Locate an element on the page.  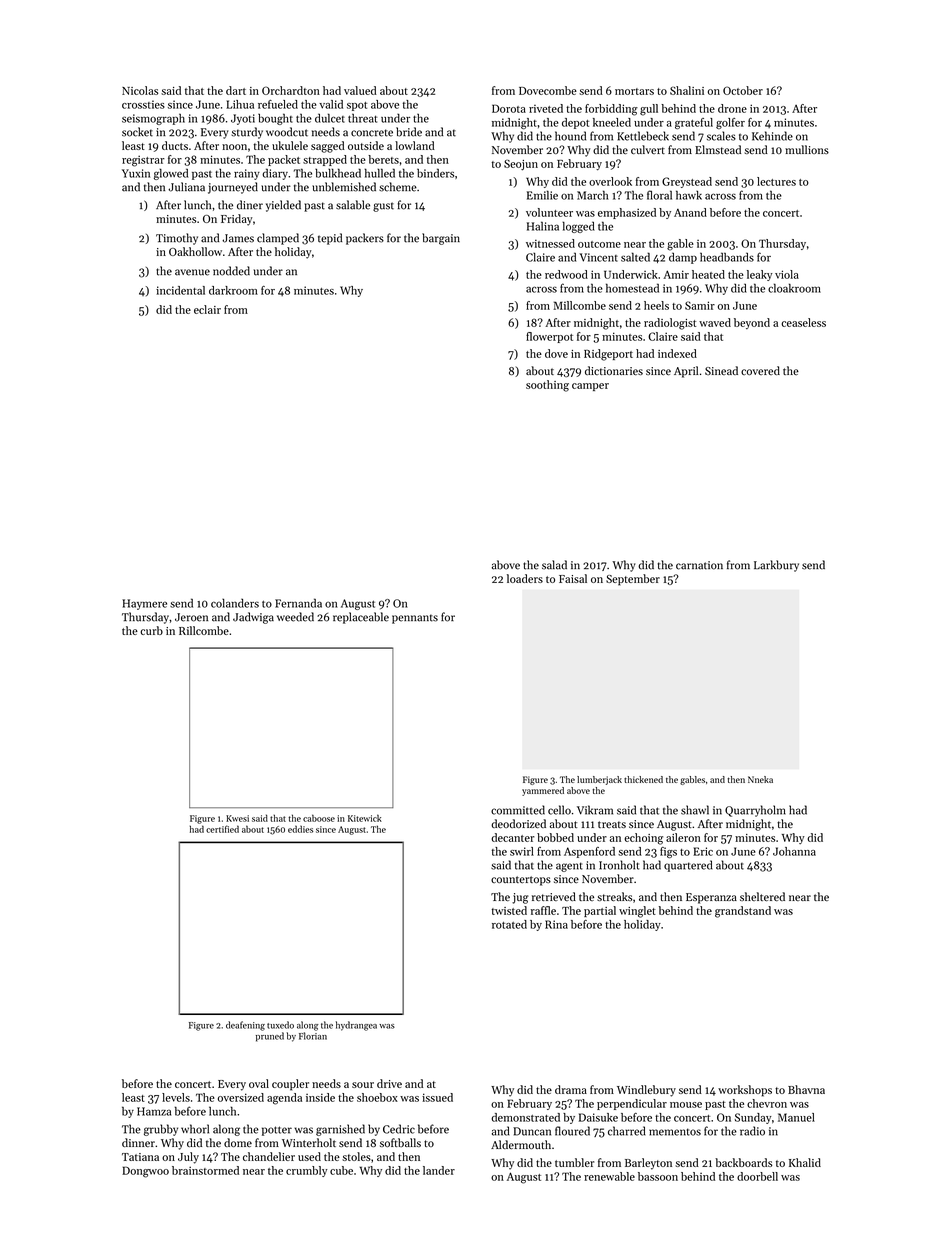
darkroom is located at coordinates (233, 290).
